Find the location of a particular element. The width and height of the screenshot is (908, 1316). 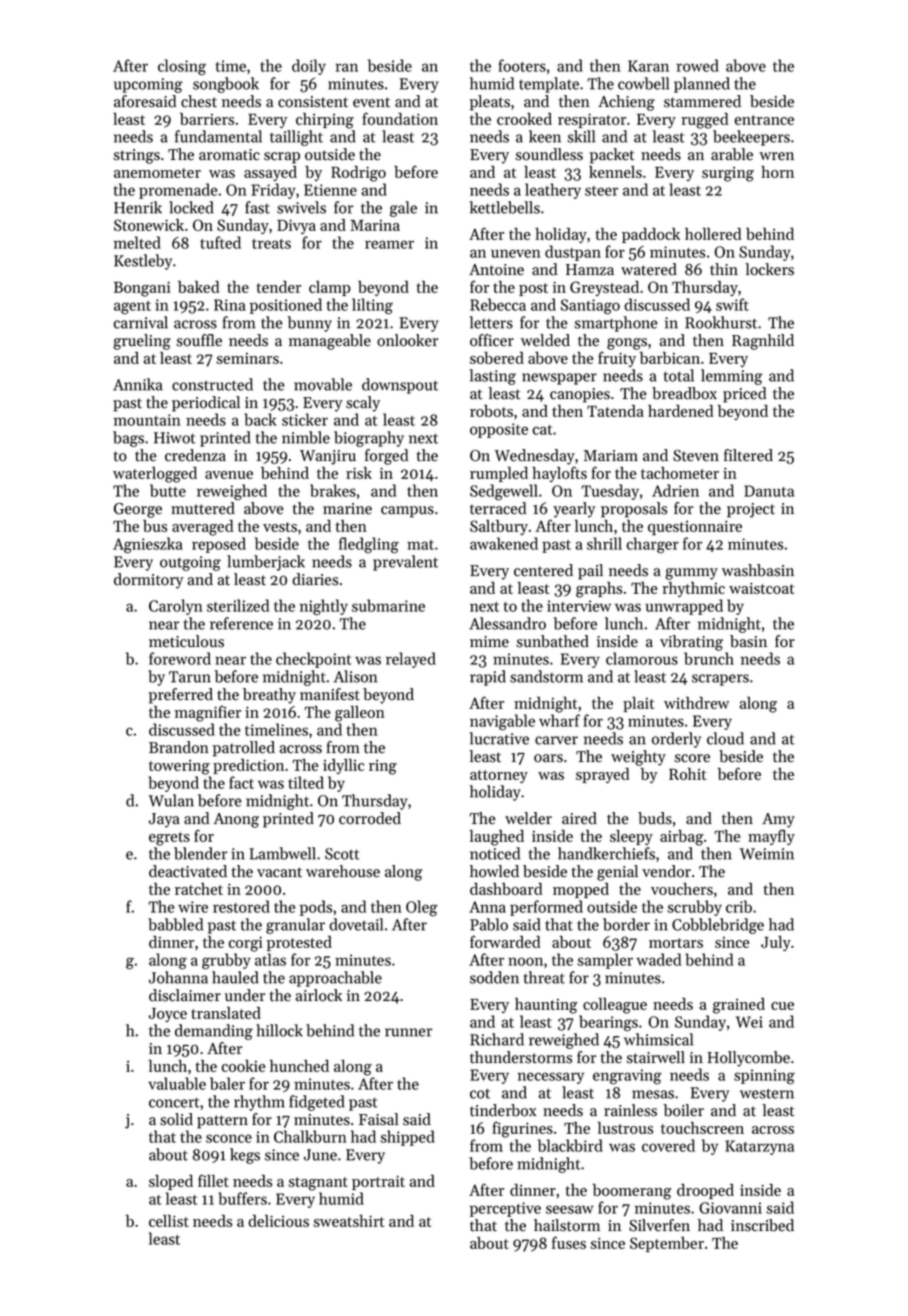

filtered is located at coordinates (748, 455).
